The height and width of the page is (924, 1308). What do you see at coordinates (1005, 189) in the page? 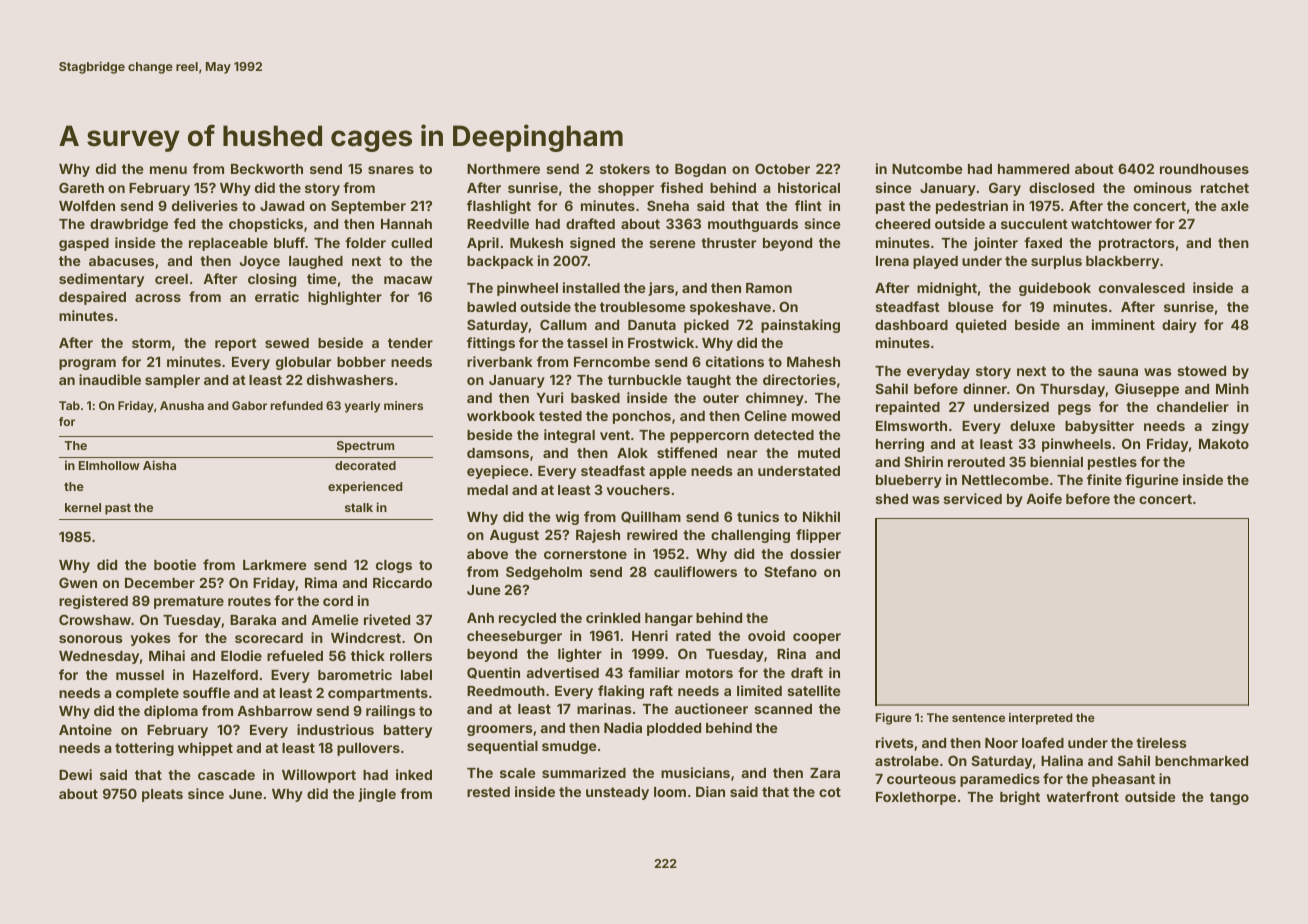
I see `Gary` at bounding box center [1005, 189].
